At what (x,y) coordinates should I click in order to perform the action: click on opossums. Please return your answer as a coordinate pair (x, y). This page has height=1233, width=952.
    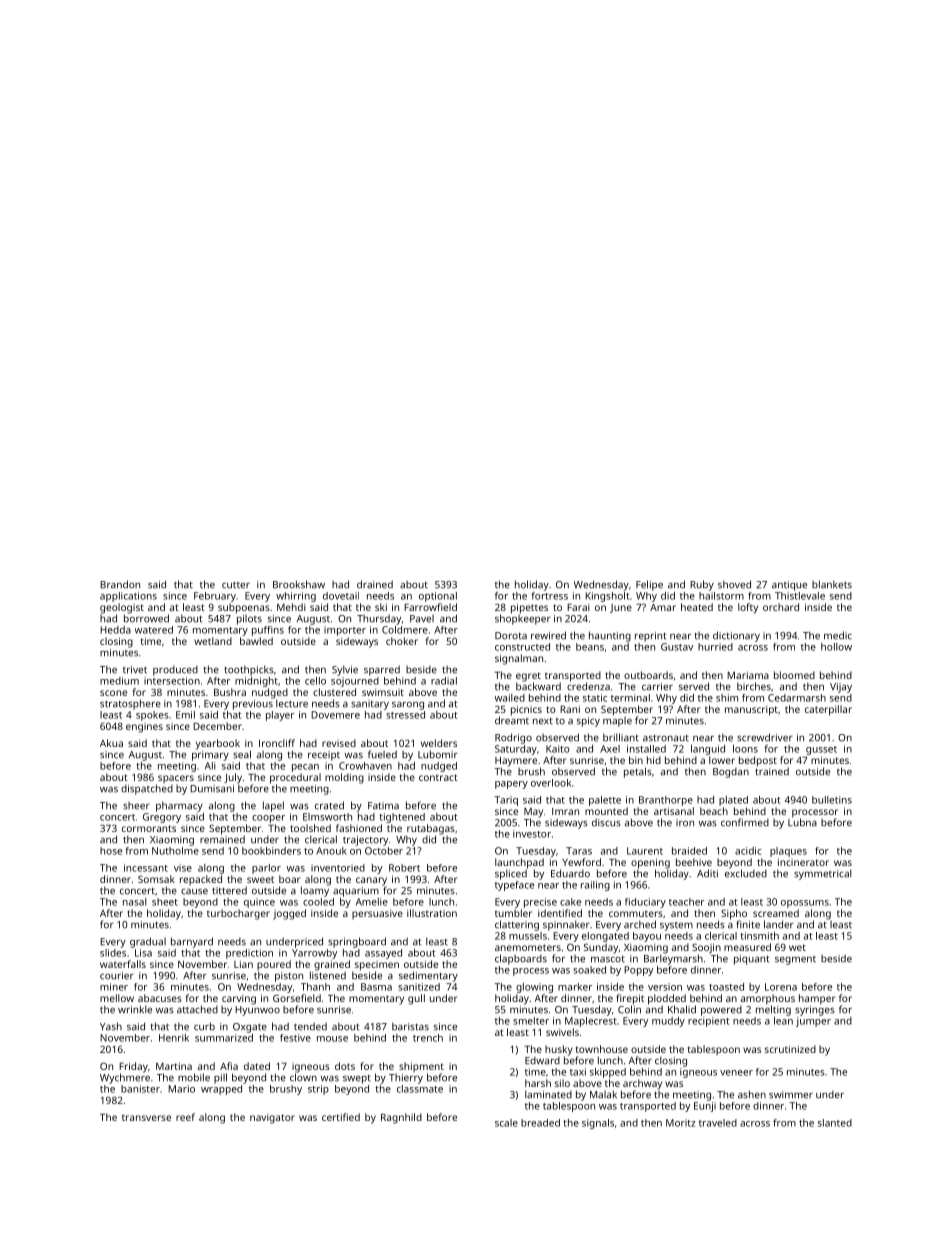
    Looking at the image, I should click on (805, 904).
